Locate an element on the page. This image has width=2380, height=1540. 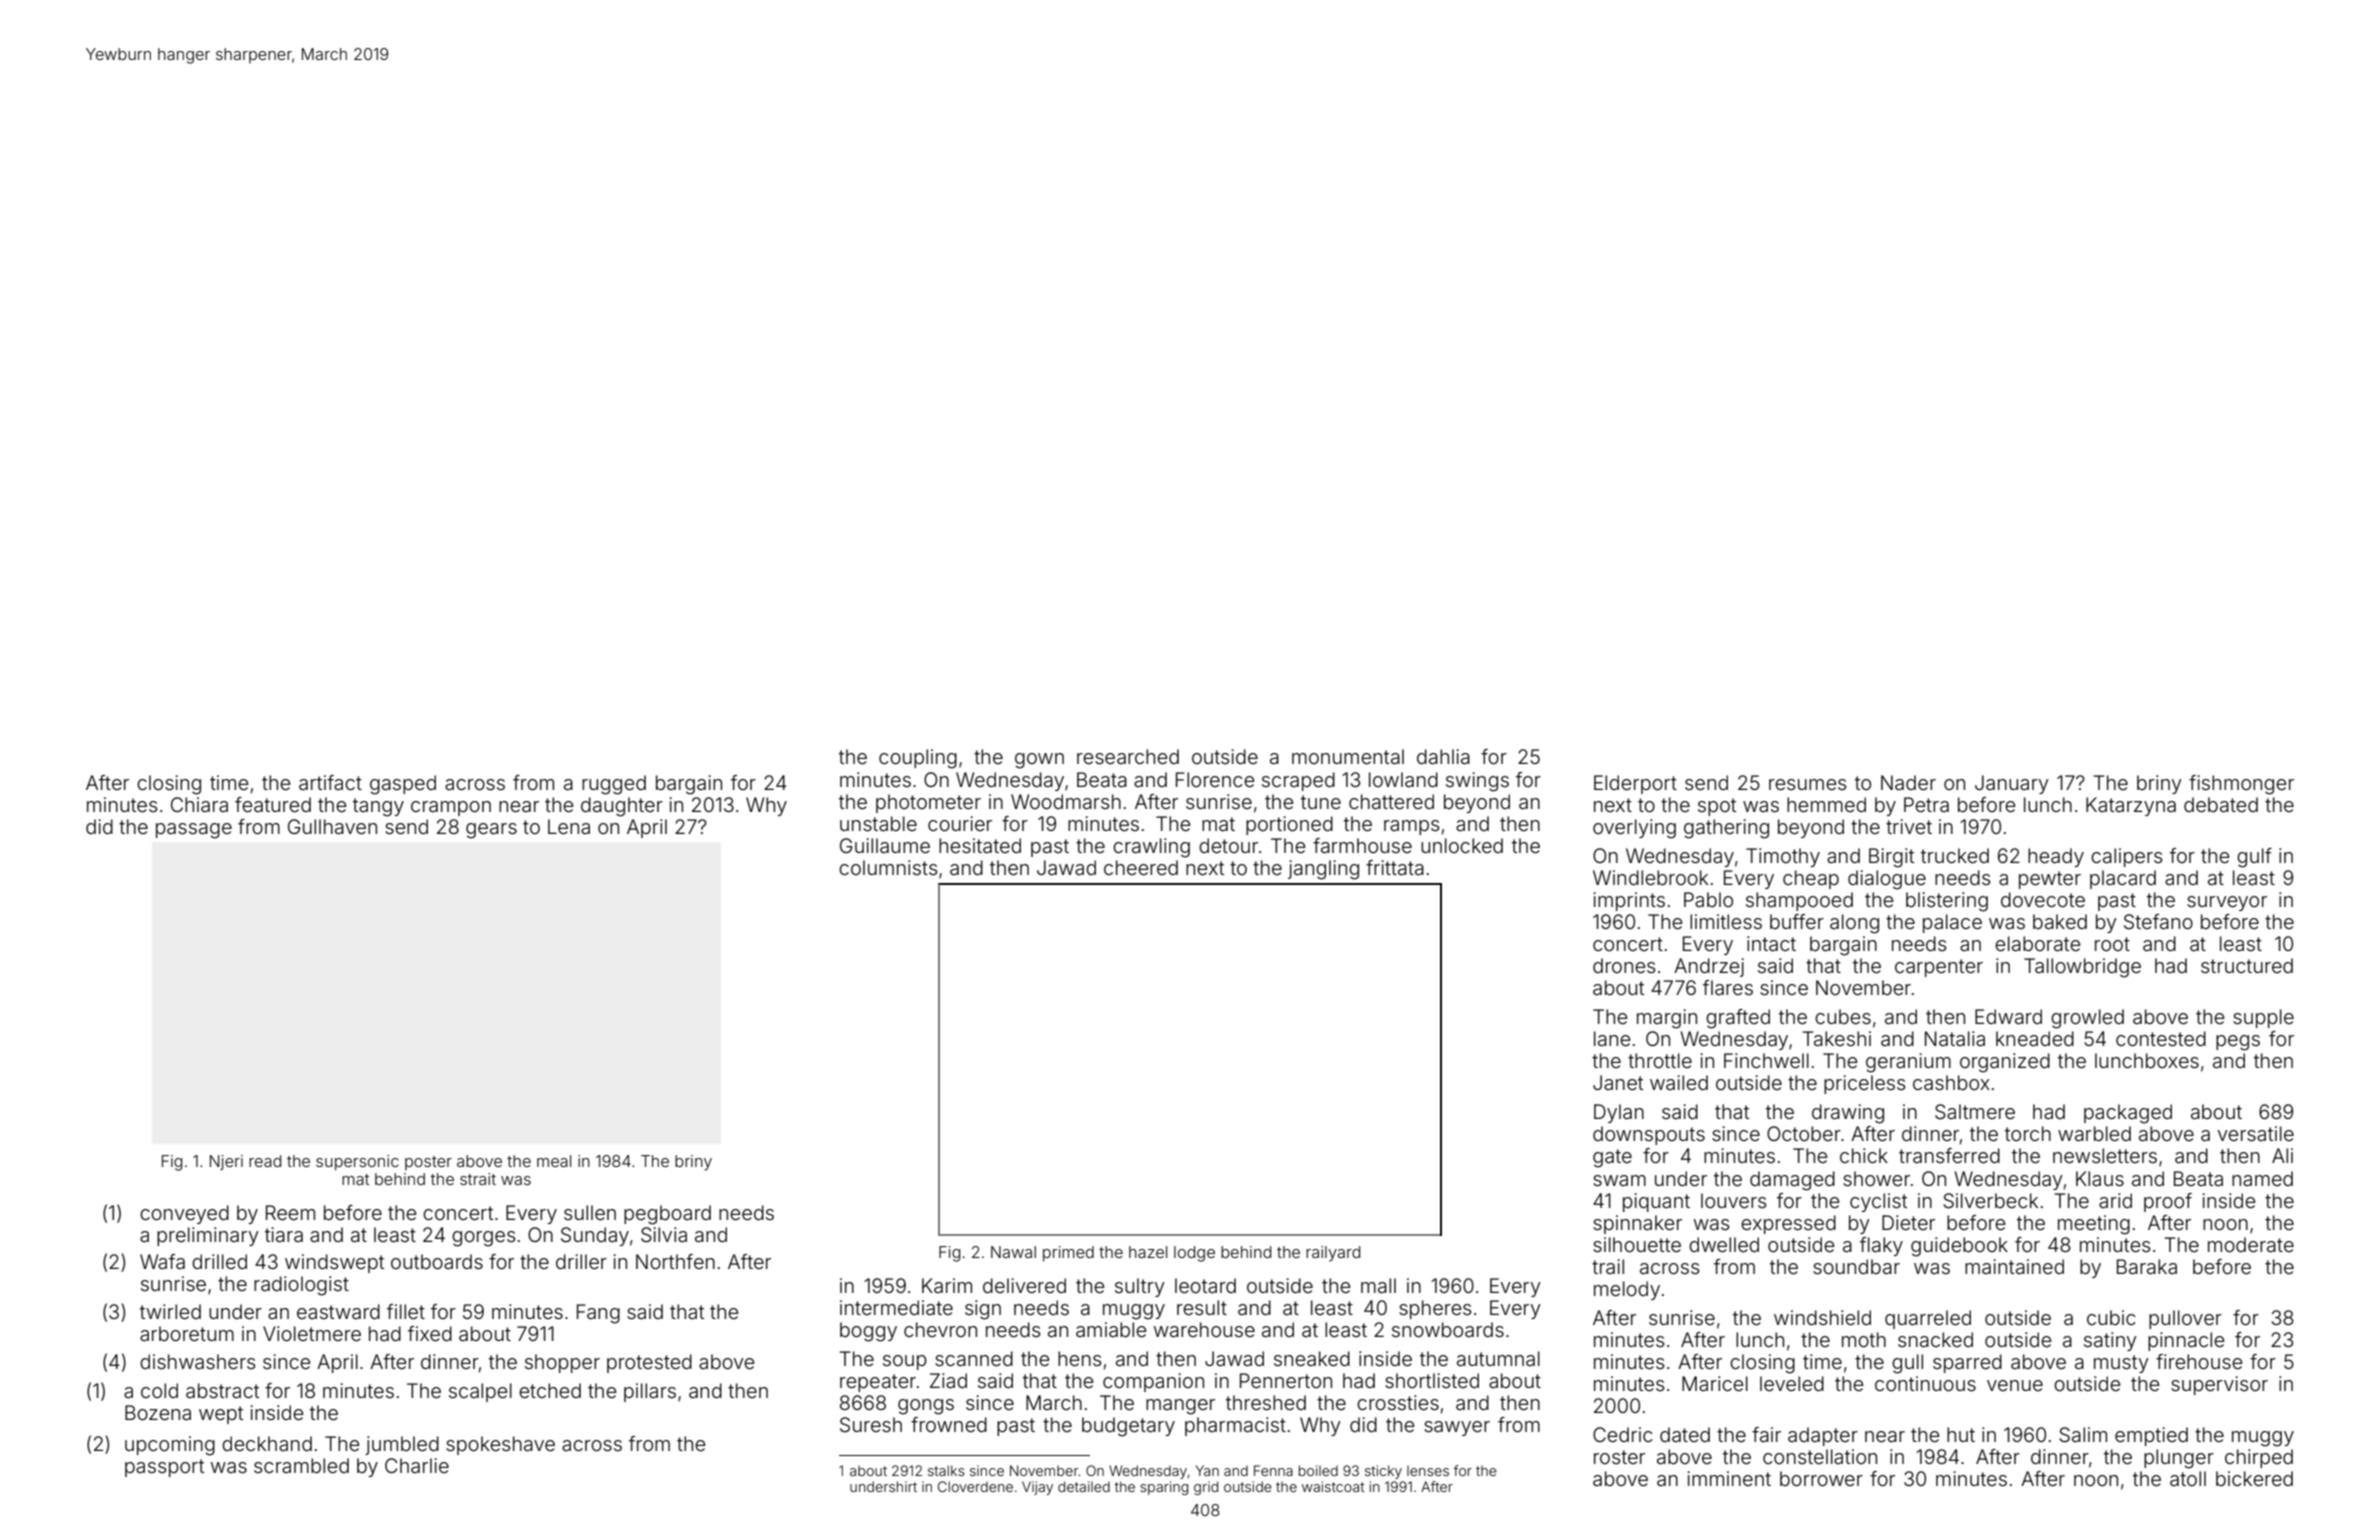
crossties is located at coordinates (1398, 1402).
